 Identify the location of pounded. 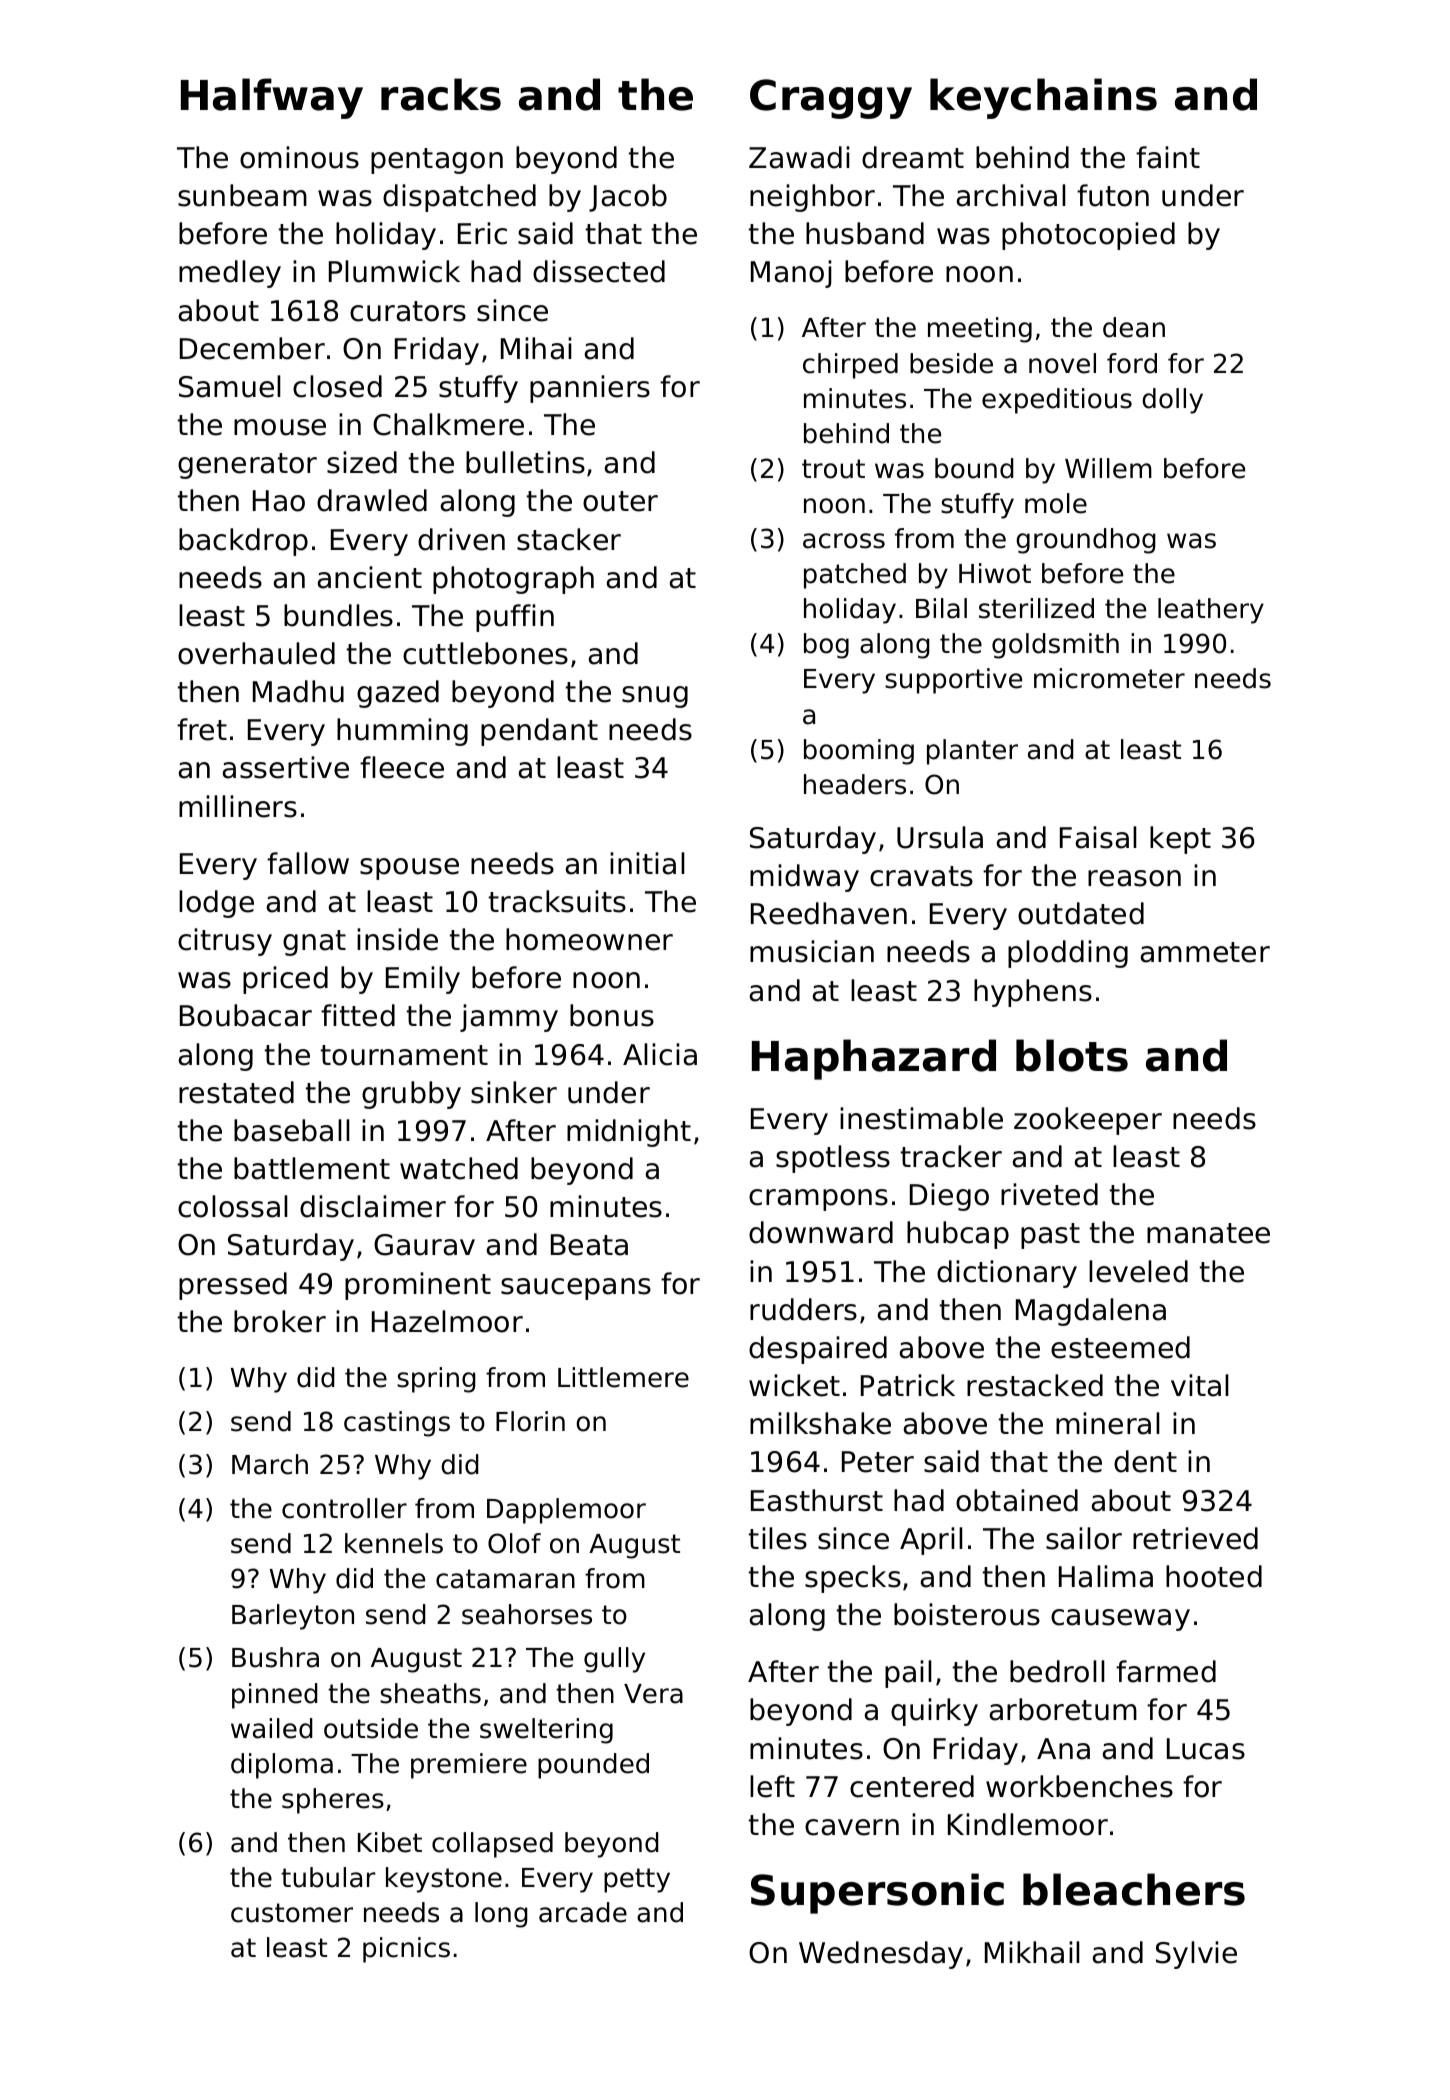
(593, 1766).
